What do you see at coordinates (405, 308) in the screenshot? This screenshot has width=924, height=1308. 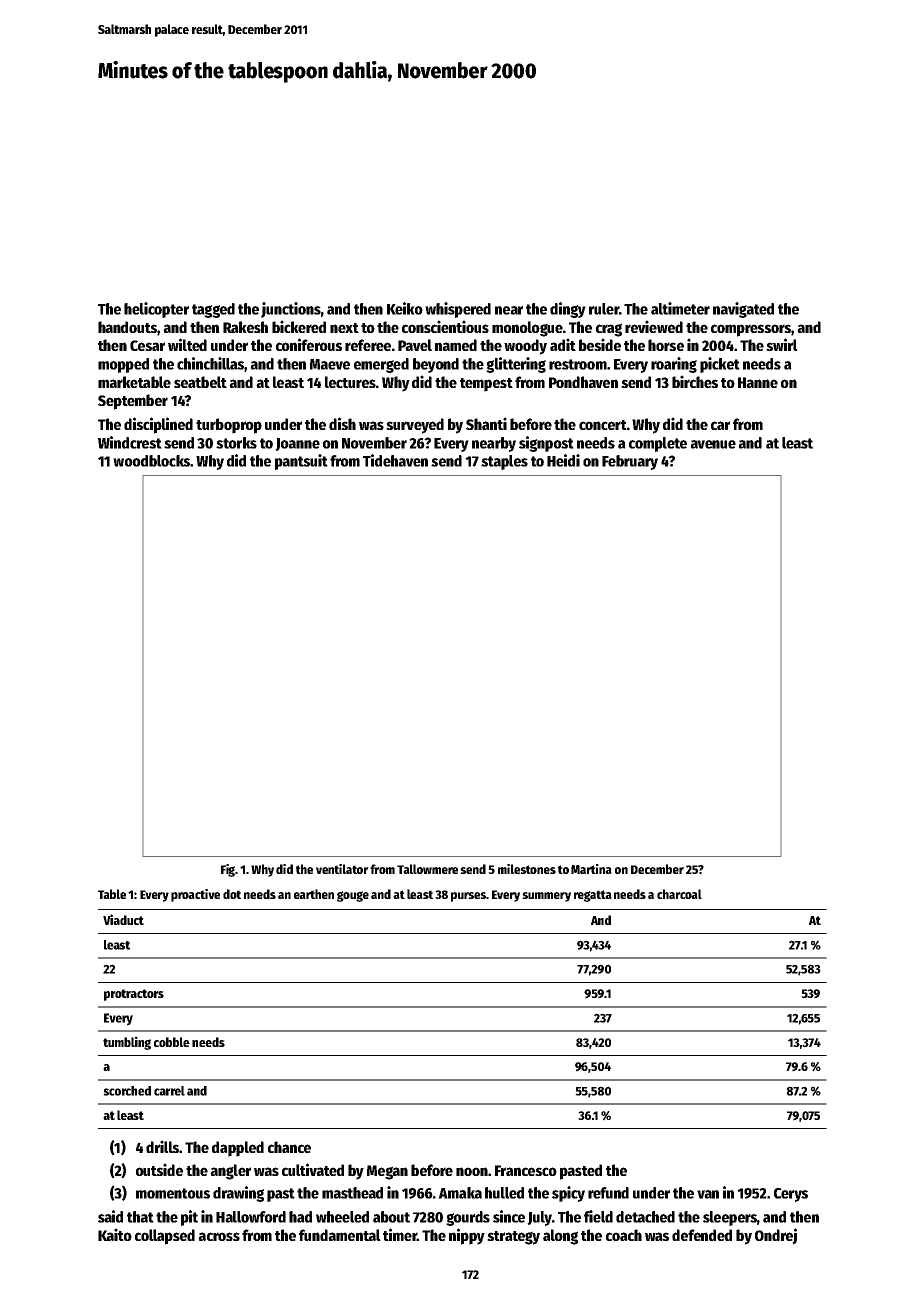 I see `Keiko` at bounding box center [405, 308].
